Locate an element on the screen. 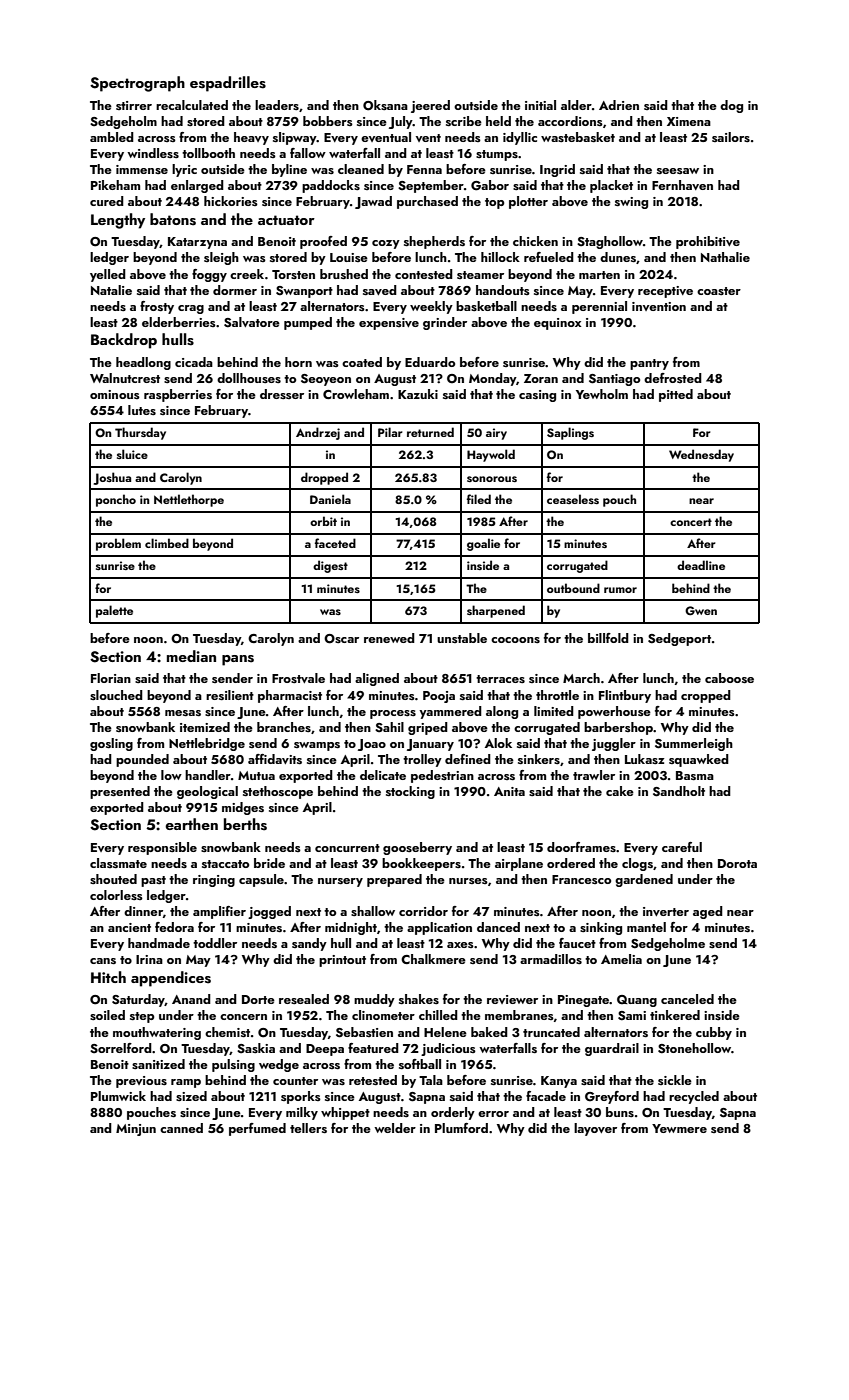  jeered is located at coordinates (430, 106).
